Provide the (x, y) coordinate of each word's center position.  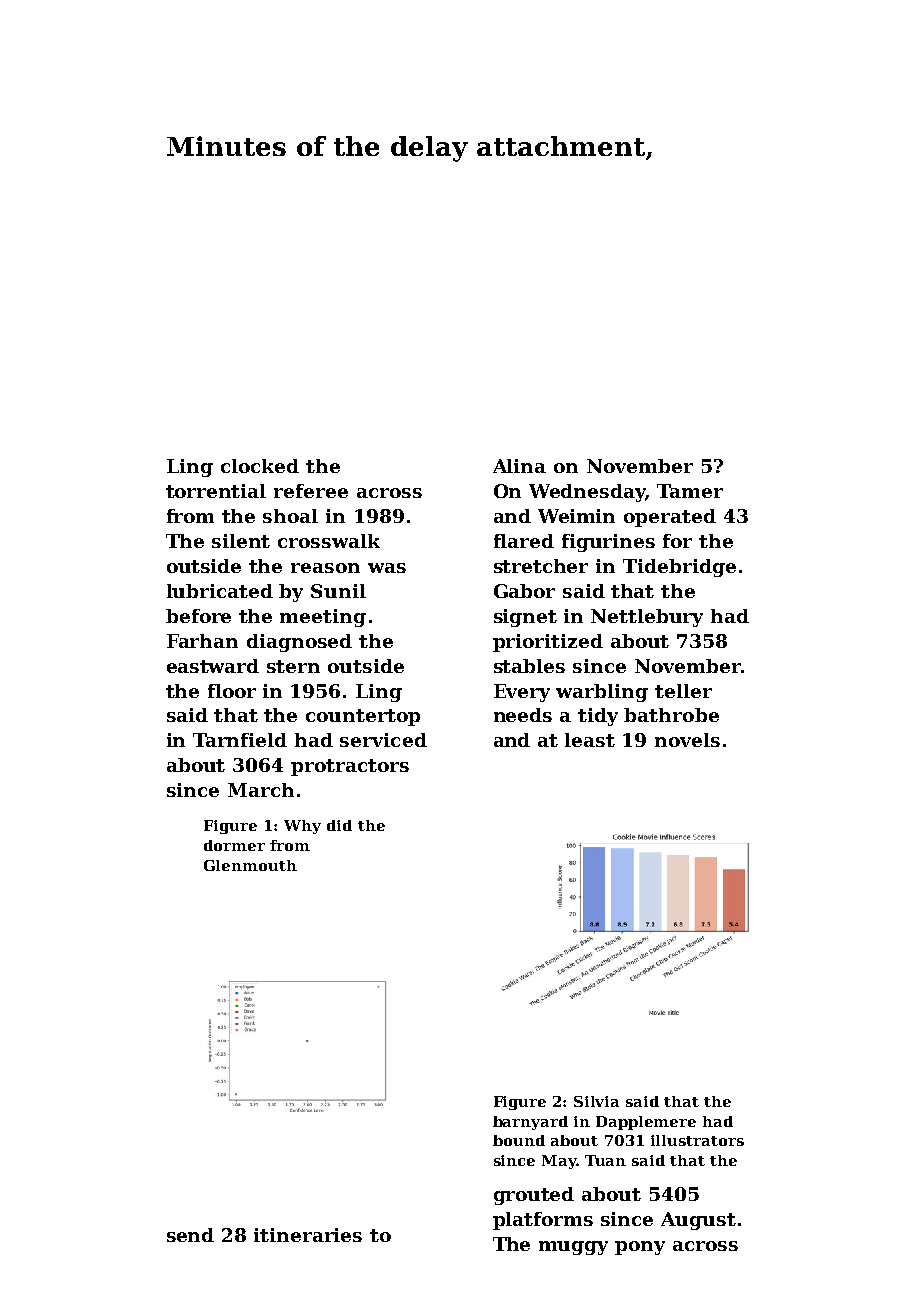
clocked (260, 466)
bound (519, 1140)
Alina (519, 466)
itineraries (308, 1235)
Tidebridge (679, 568)
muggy (573, 1248)
